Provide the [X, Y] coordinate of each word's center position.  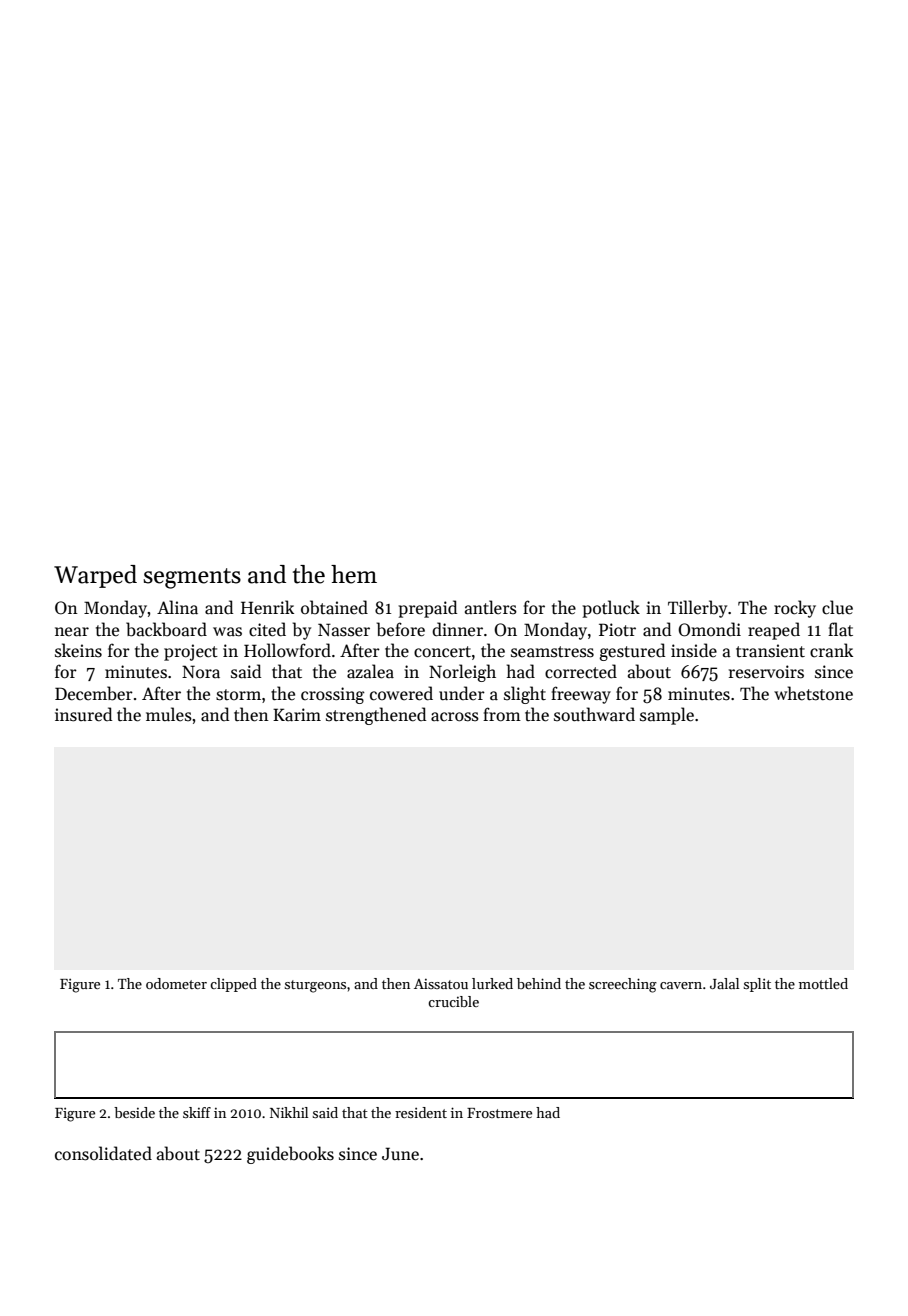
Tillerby [697, 609]
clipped [233, 985]
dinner [457, 629]
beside [134, 1112]
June [400, 1154]
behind [539, 983]
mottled [823, 983]
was [227, 632]
